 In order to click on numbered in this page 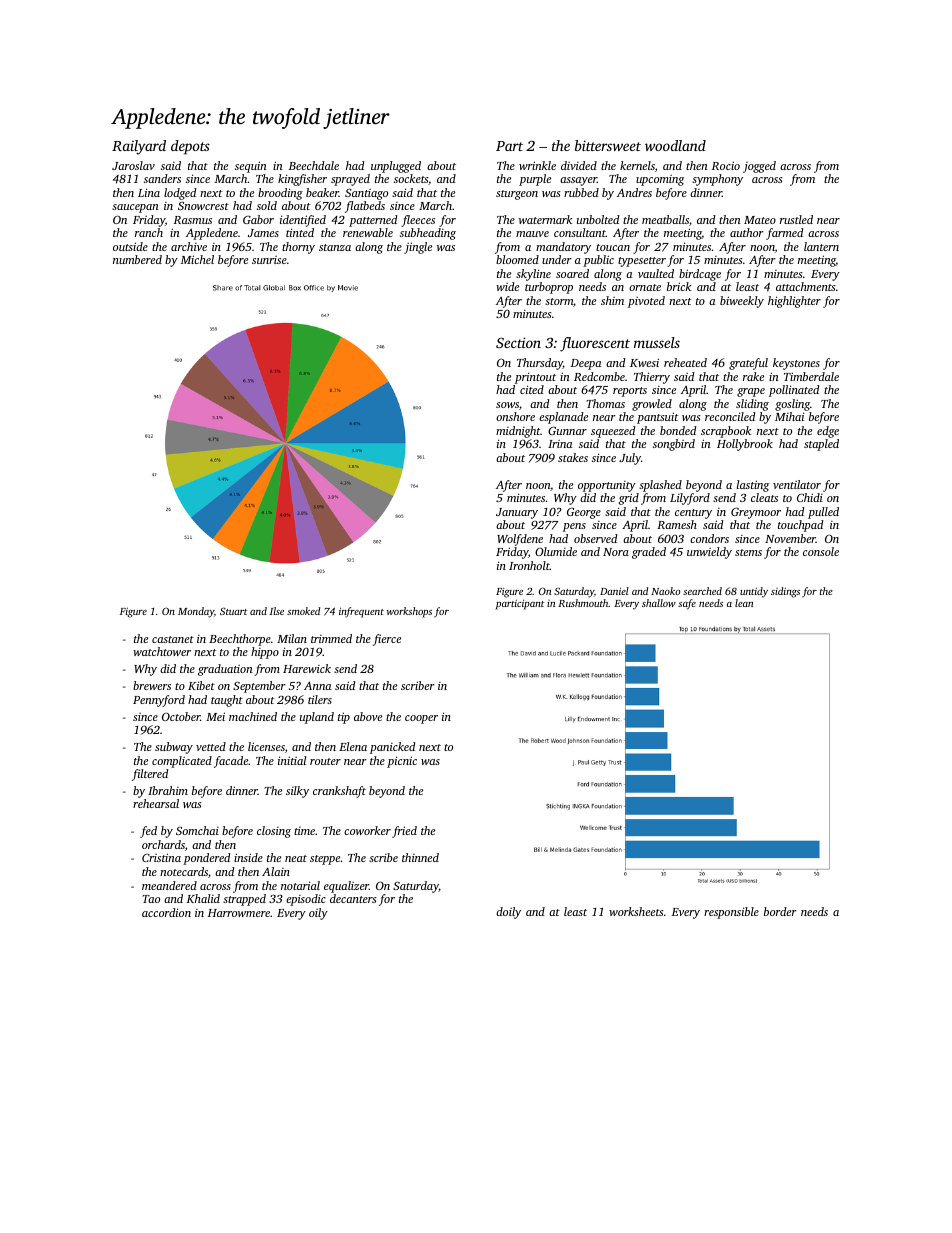, I will do `click(137, 259)`.
